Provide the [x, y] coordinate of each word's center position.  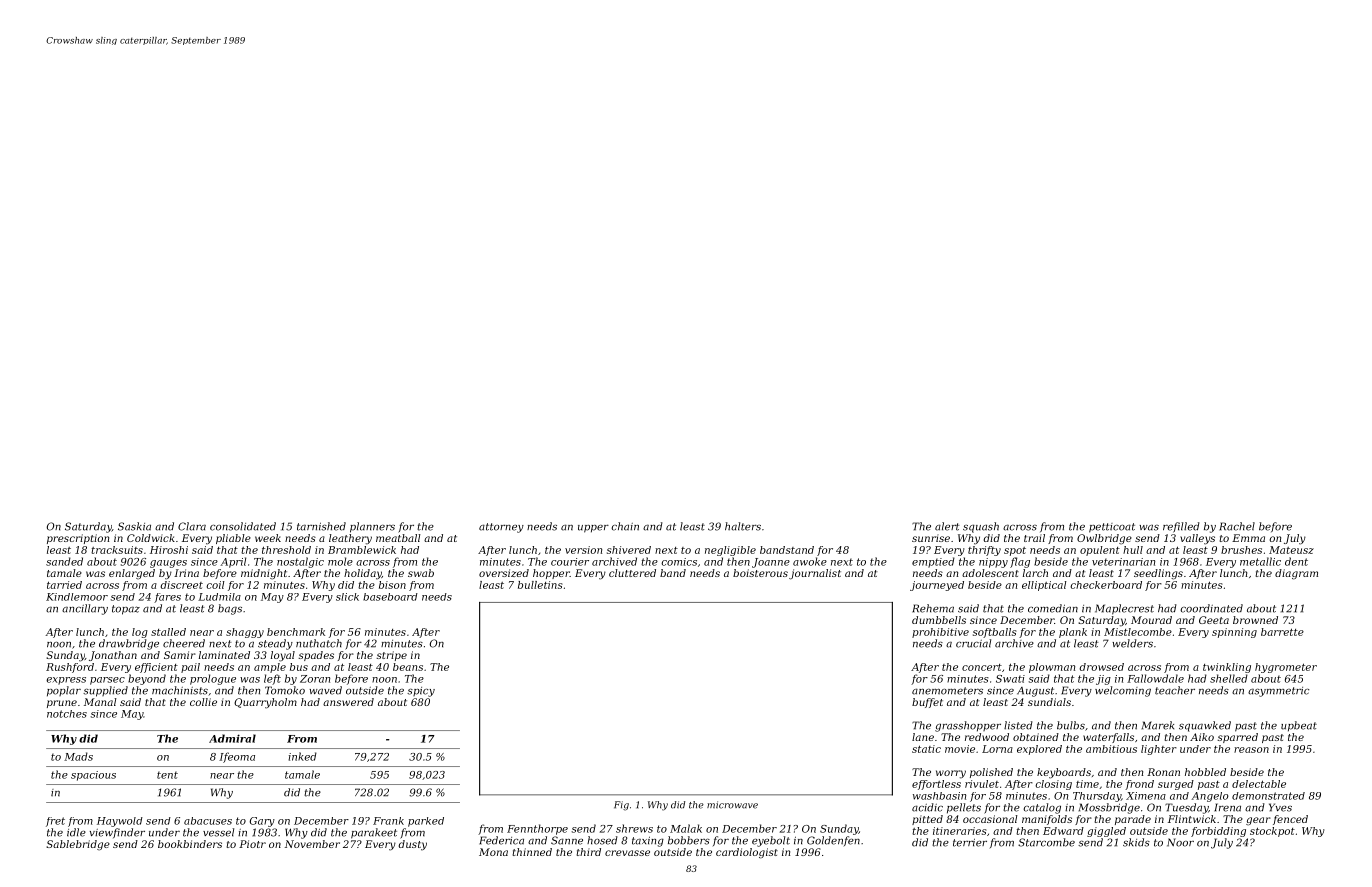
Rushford [70, 668]
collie [203, 702]
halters [743, 526]
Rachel [1237, 526]
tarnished [321, 526]
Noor [1180, 842]
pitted [927, 820]
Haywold [120, 822]
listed [1018, 725]
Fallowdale [1155, 678]
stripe [391, 656]
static [926, 749]
